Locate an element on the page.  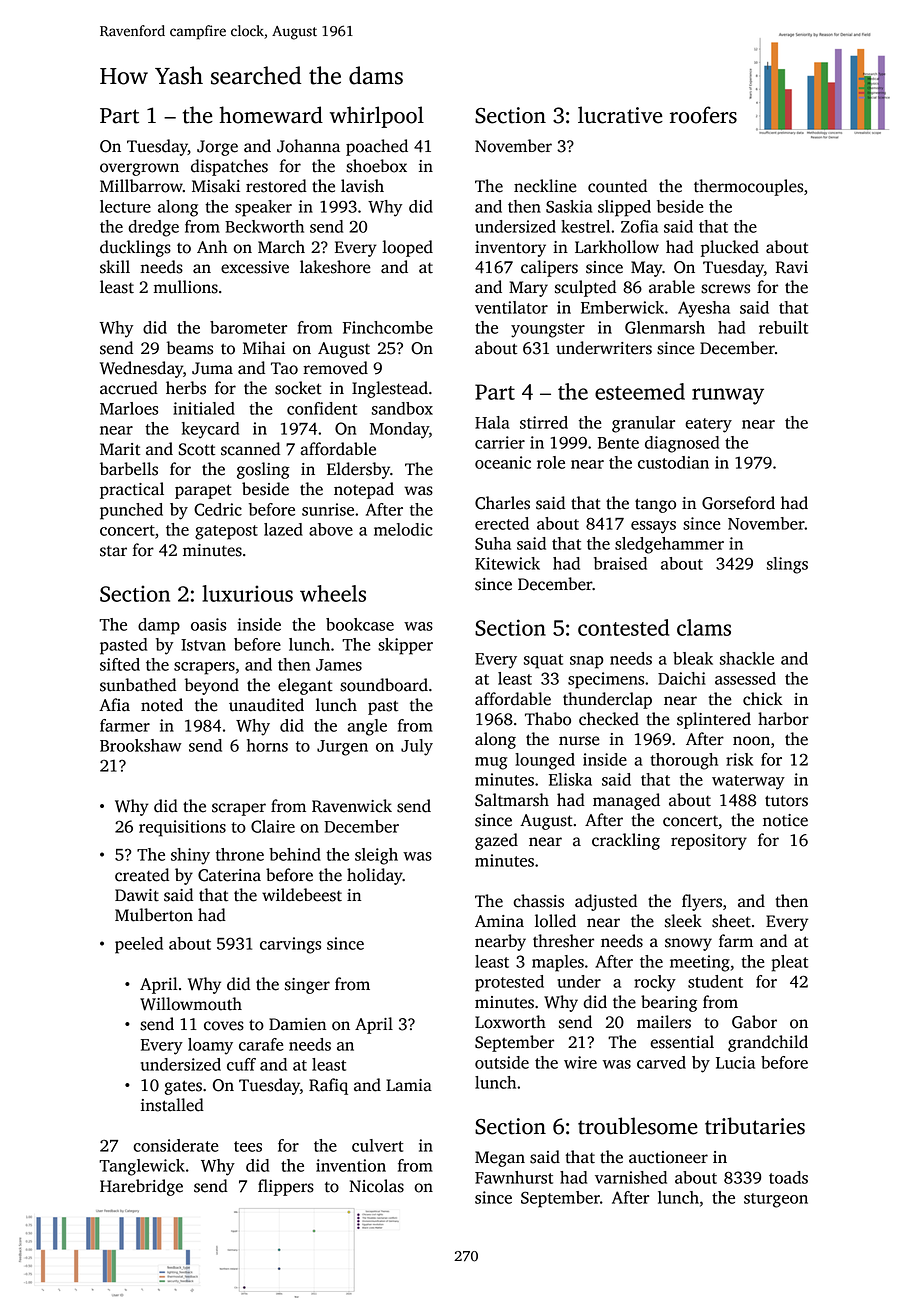
Nicolas is located at coordinates (376, 1186).
